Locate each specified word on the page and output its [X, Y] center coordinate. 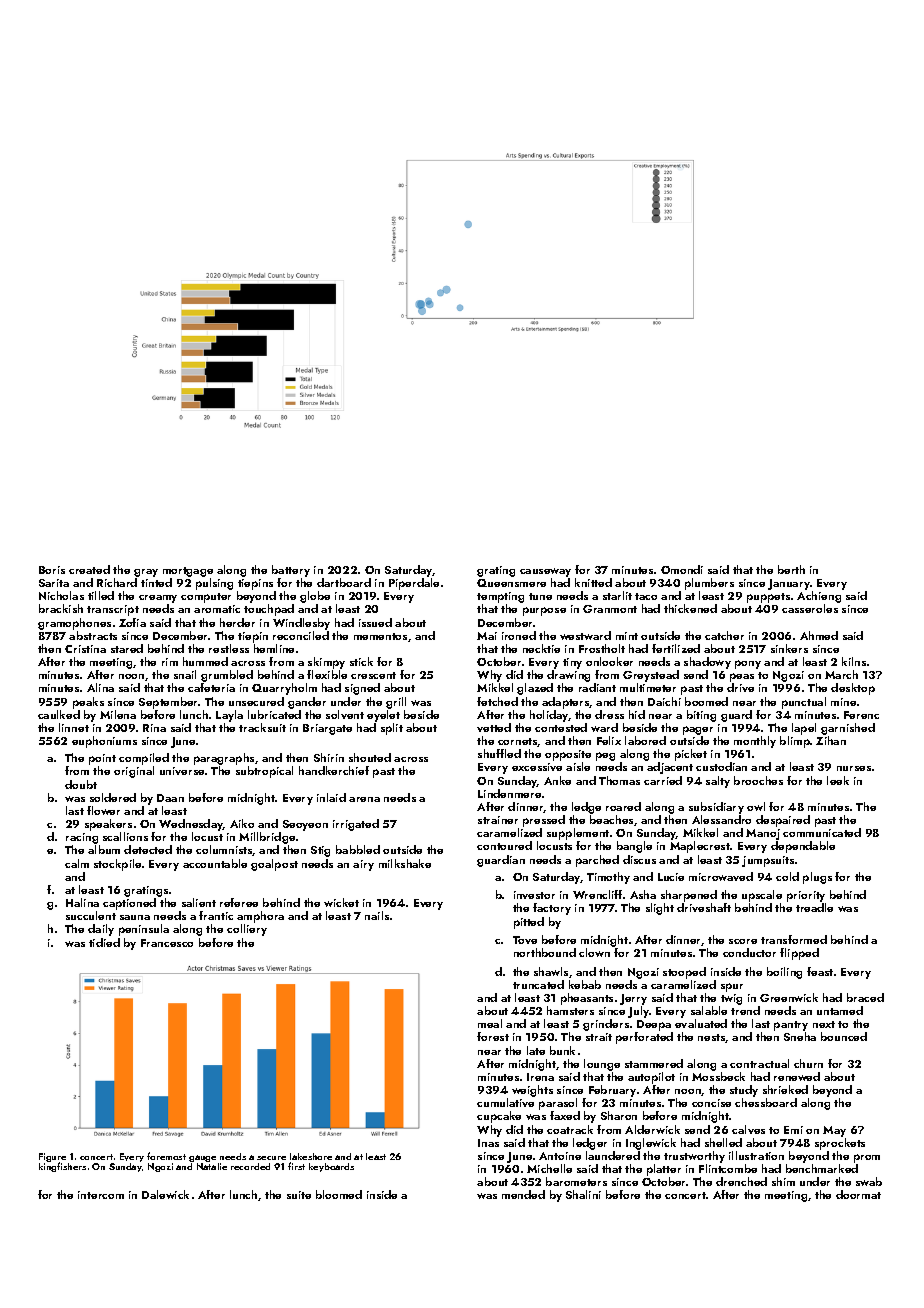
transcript [113, 610]
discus [639, 859]
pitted [529, 923]
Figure [52, 1158]
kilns [854, 661]
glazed [535, 689]
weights [532, 1091]
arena [364, 799]
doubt [81, 784]
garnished [848, 729]
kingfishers [62, 1167]
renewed [797, 1076]
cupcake [499, 1117]
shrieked [785, 1089]
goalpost [274, 865]
